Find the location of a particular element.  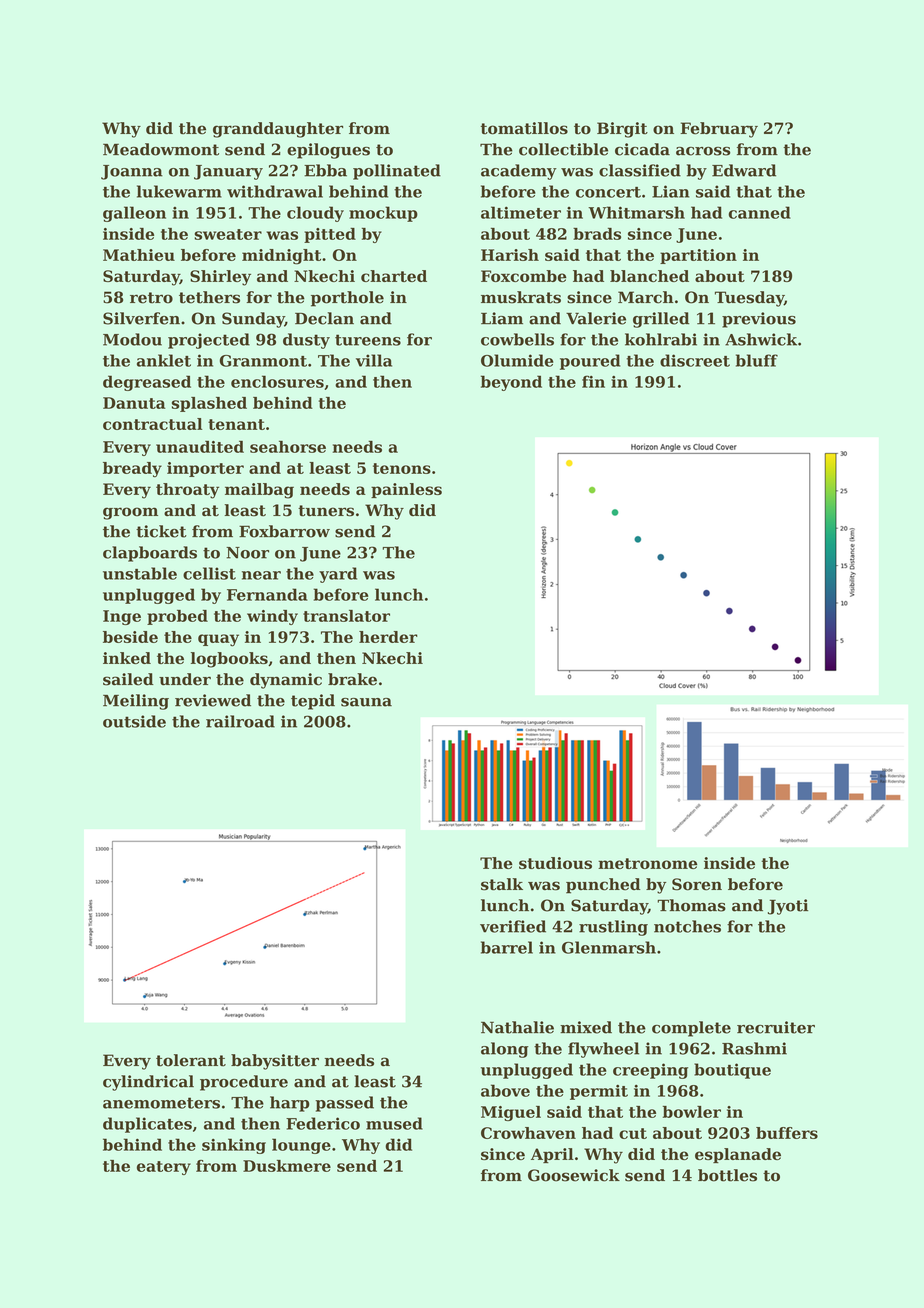

discreet is located at coordinates (695, 360).
